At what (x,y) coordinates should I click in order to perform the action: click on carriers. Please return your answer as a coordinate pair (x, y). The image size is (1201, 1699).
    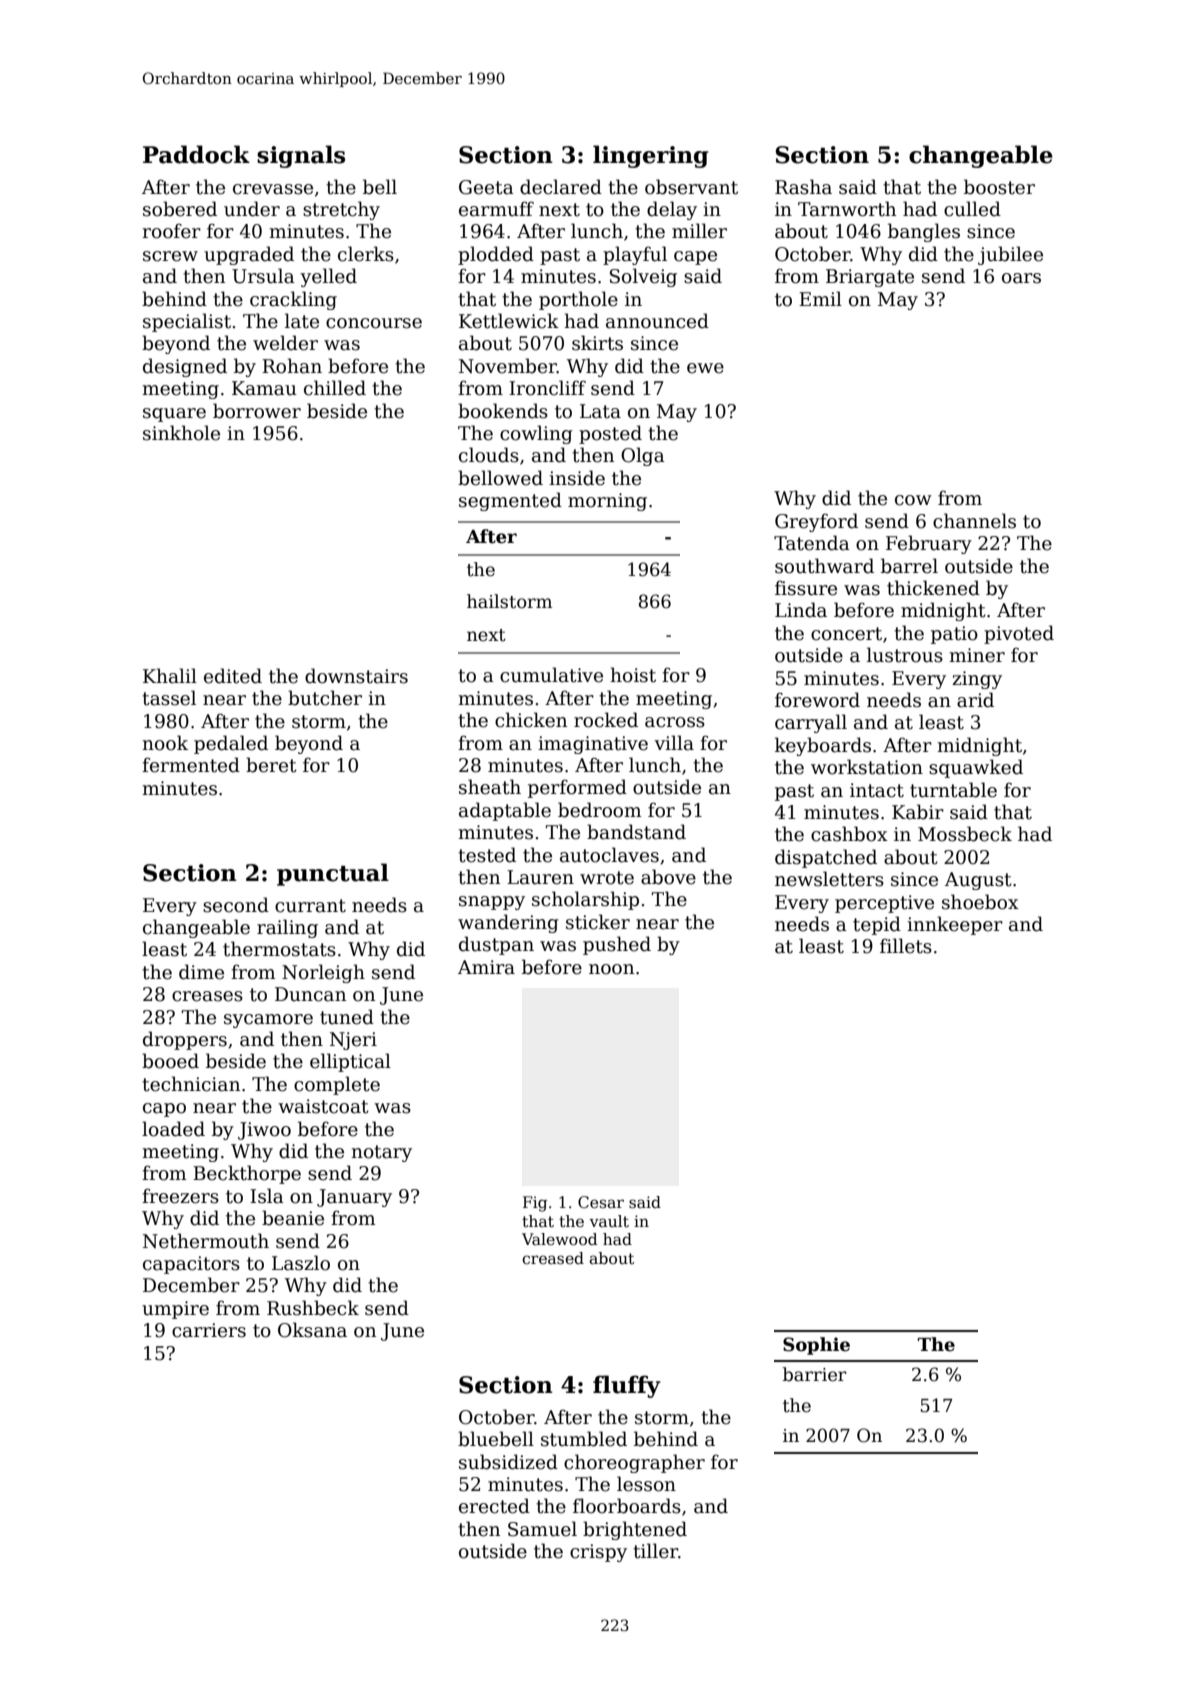
    Looking at the image, I should click on (209, 1330).
